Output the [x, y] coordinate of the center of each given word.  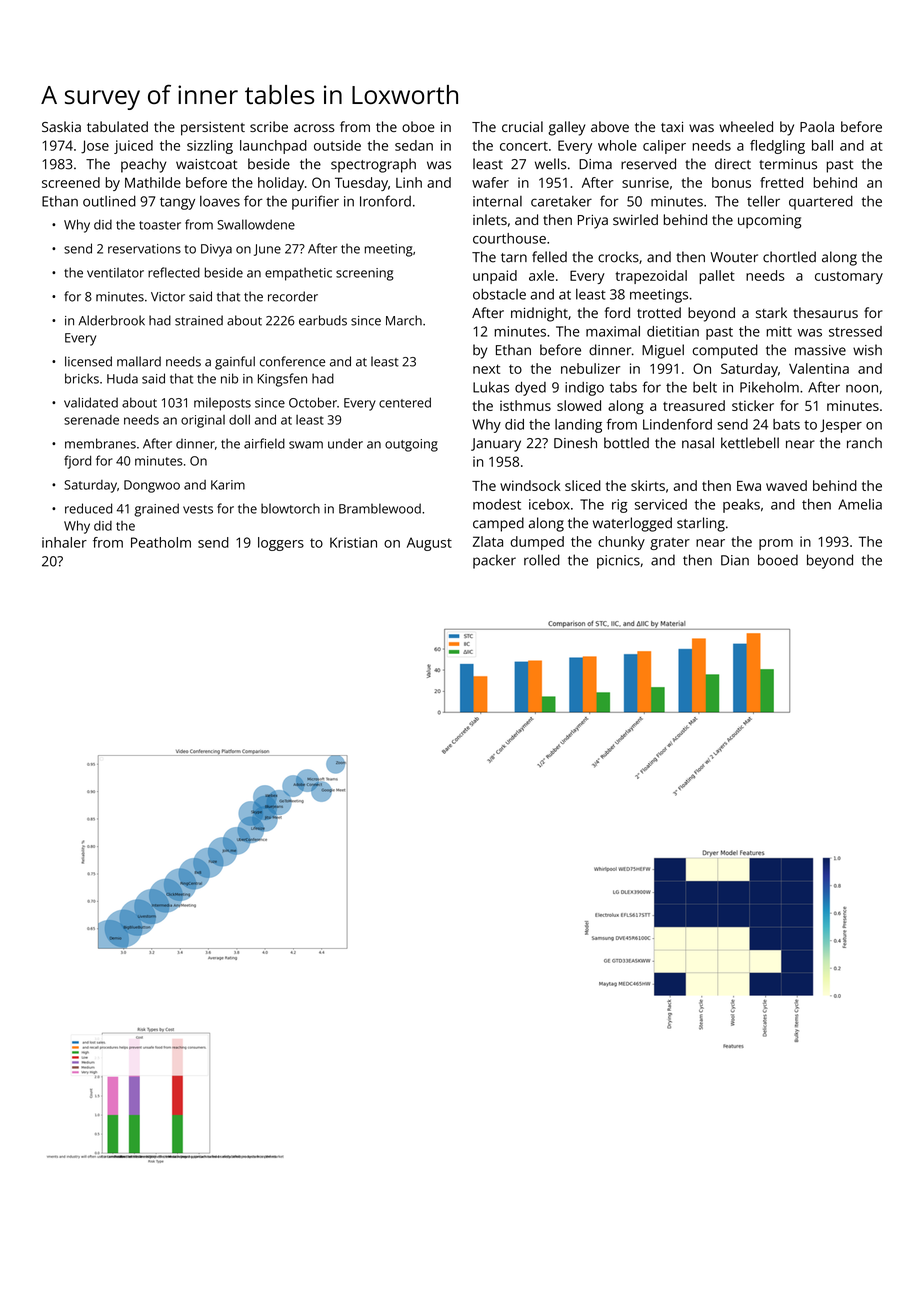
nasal [698, 443]
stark [771, 312]
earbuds [323, 320]
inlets [490, 219]
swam [306, 445]
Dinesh [575, 443]
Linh [409, 182]
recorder [293, 296]
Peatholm [161, 542]
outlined [109, 201]
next [486, 369]
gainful [235, 363]
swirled [635, 219]
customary [849, 278]
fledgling [777, 147]
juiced [133, 147]
